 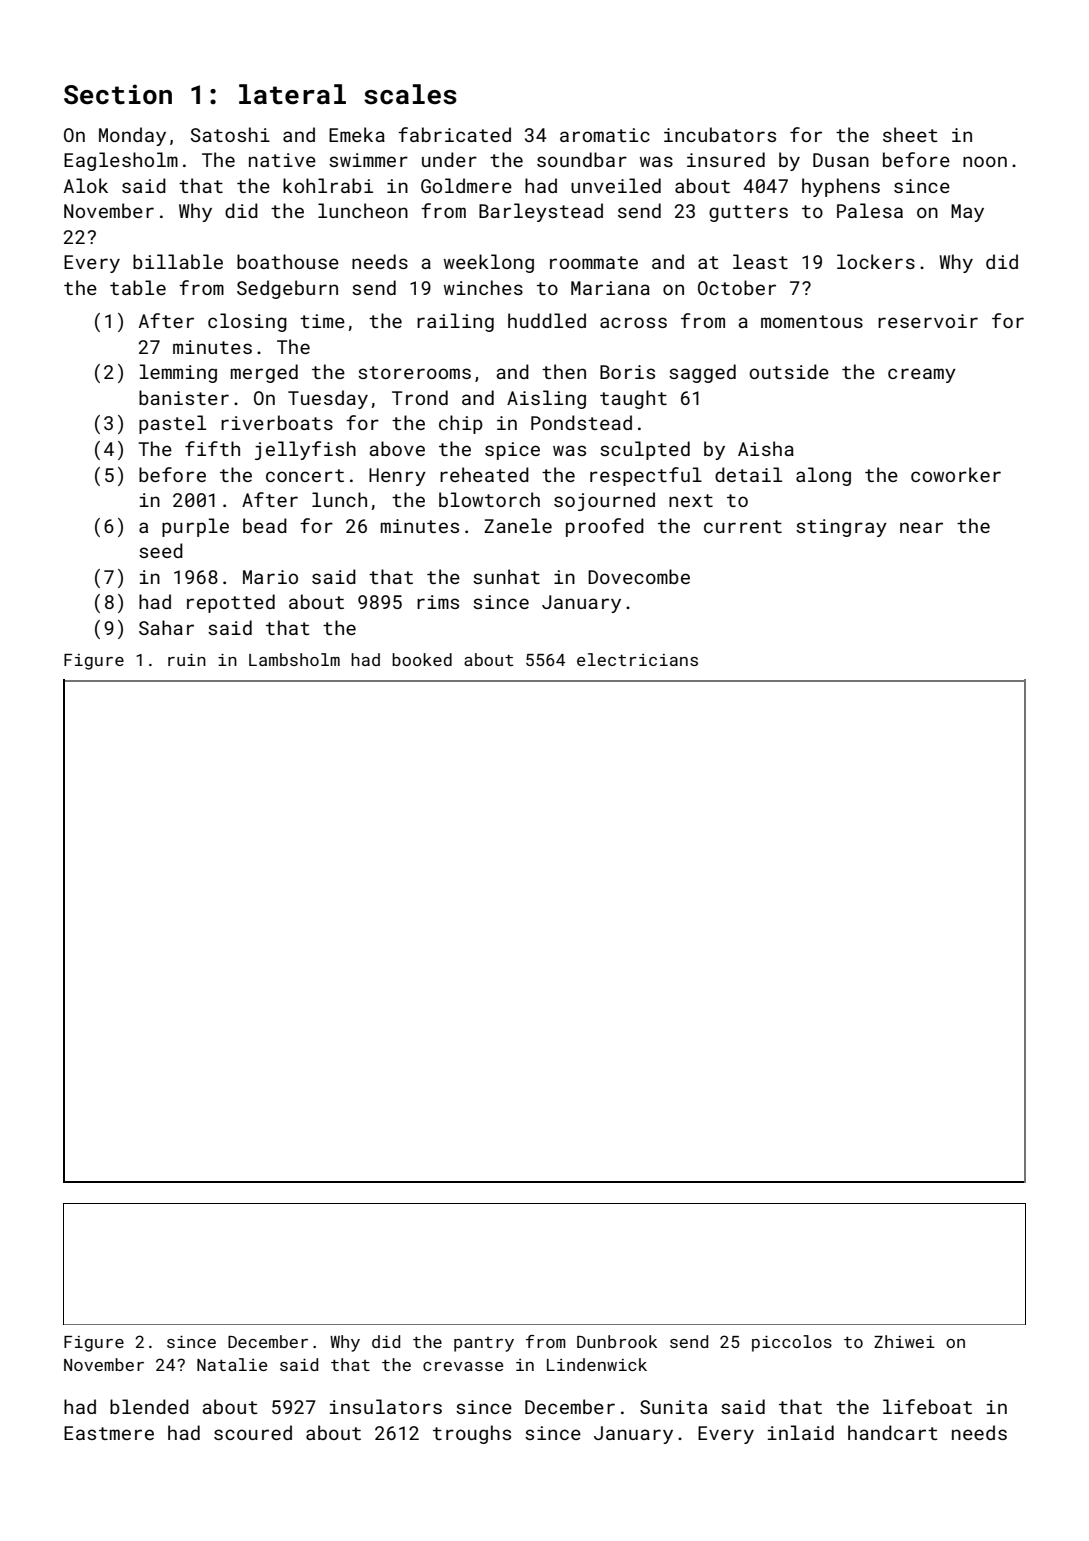 What do you see at coordinates (605, 135) in the screenshot?
I see `aromatic` at bounding box center [605, 135].
